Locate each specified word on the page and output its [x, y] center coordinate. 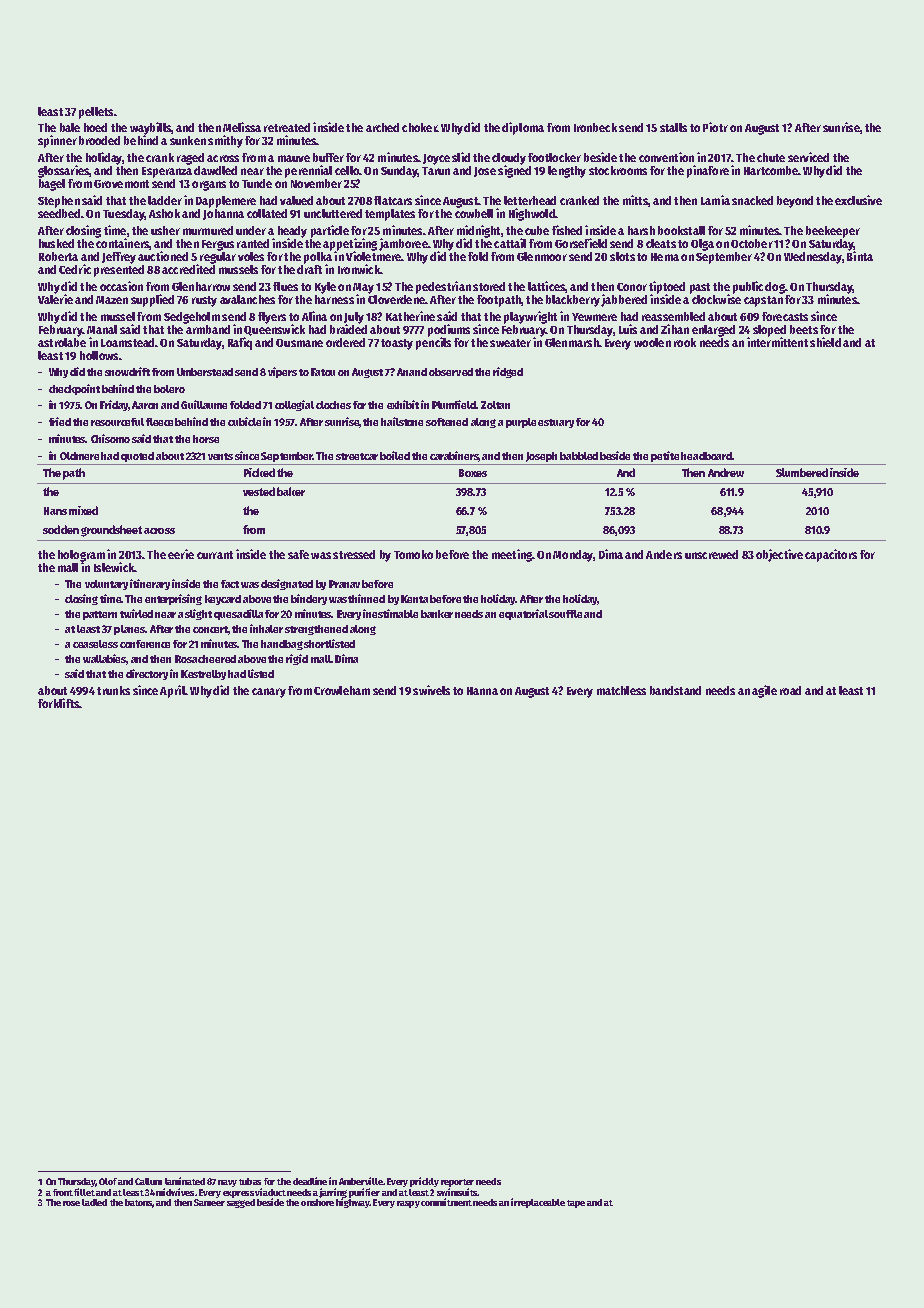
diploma [523, 128]
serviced [808, 157]
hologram [81, 556]
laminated [185, 1181]
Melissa [242, 127]
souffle [565, 614]
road [790, 690]
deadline [310, 1181]
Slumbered [802, 472]
